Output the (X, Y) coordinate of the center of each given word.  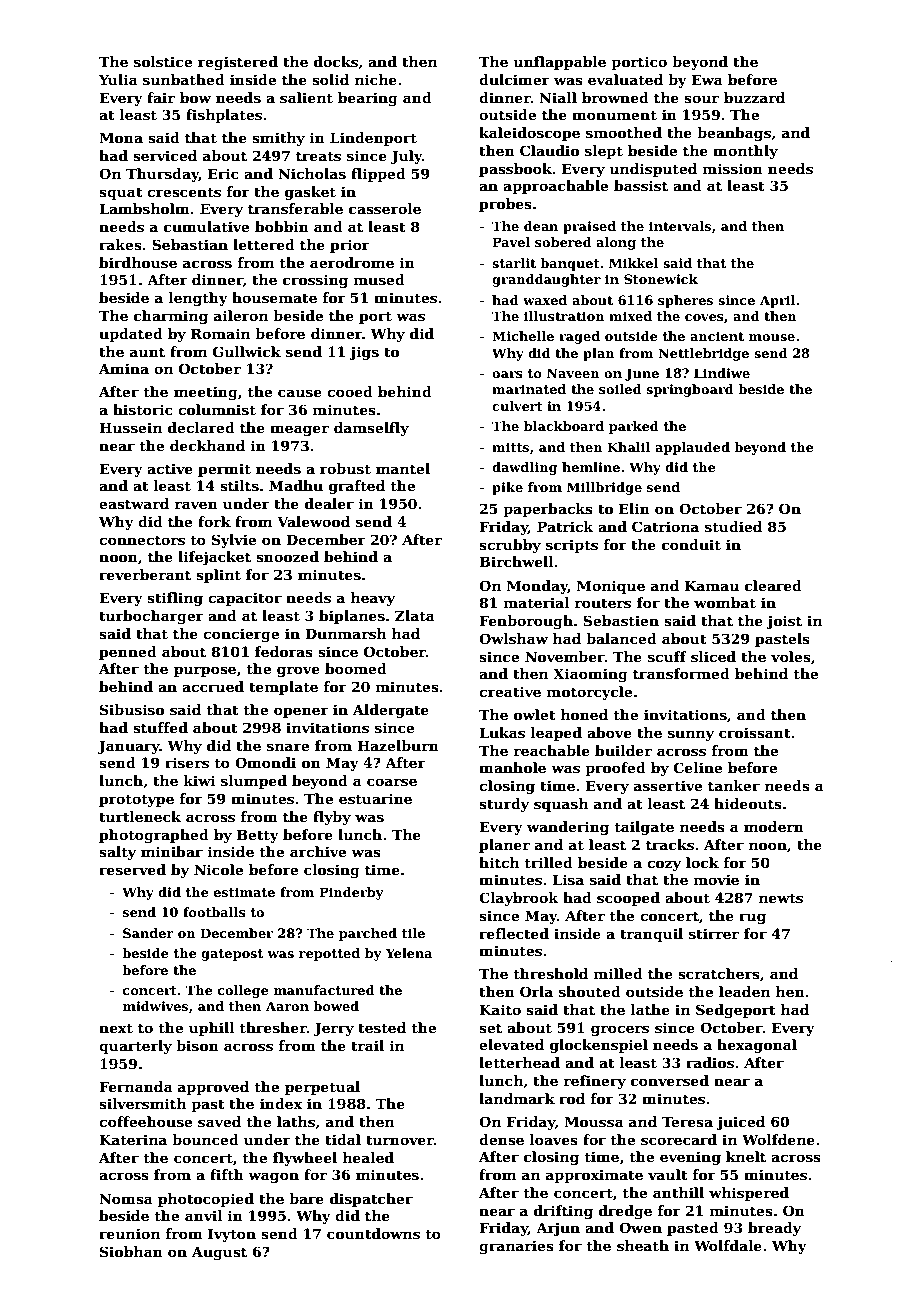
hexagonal (757, 1046)
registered (238, 63)
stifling (175, 599)
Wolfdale (728, 1245)
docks (336, 61)
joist (784, 622)
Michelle (523, 336)
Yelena (409, 953)
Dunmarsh (345, 633)
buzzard (754, 97)
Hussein (130, 427)
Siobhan (131, 1251)
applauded (692, 448)
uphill (212, 1029)
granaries (516, 1247)
